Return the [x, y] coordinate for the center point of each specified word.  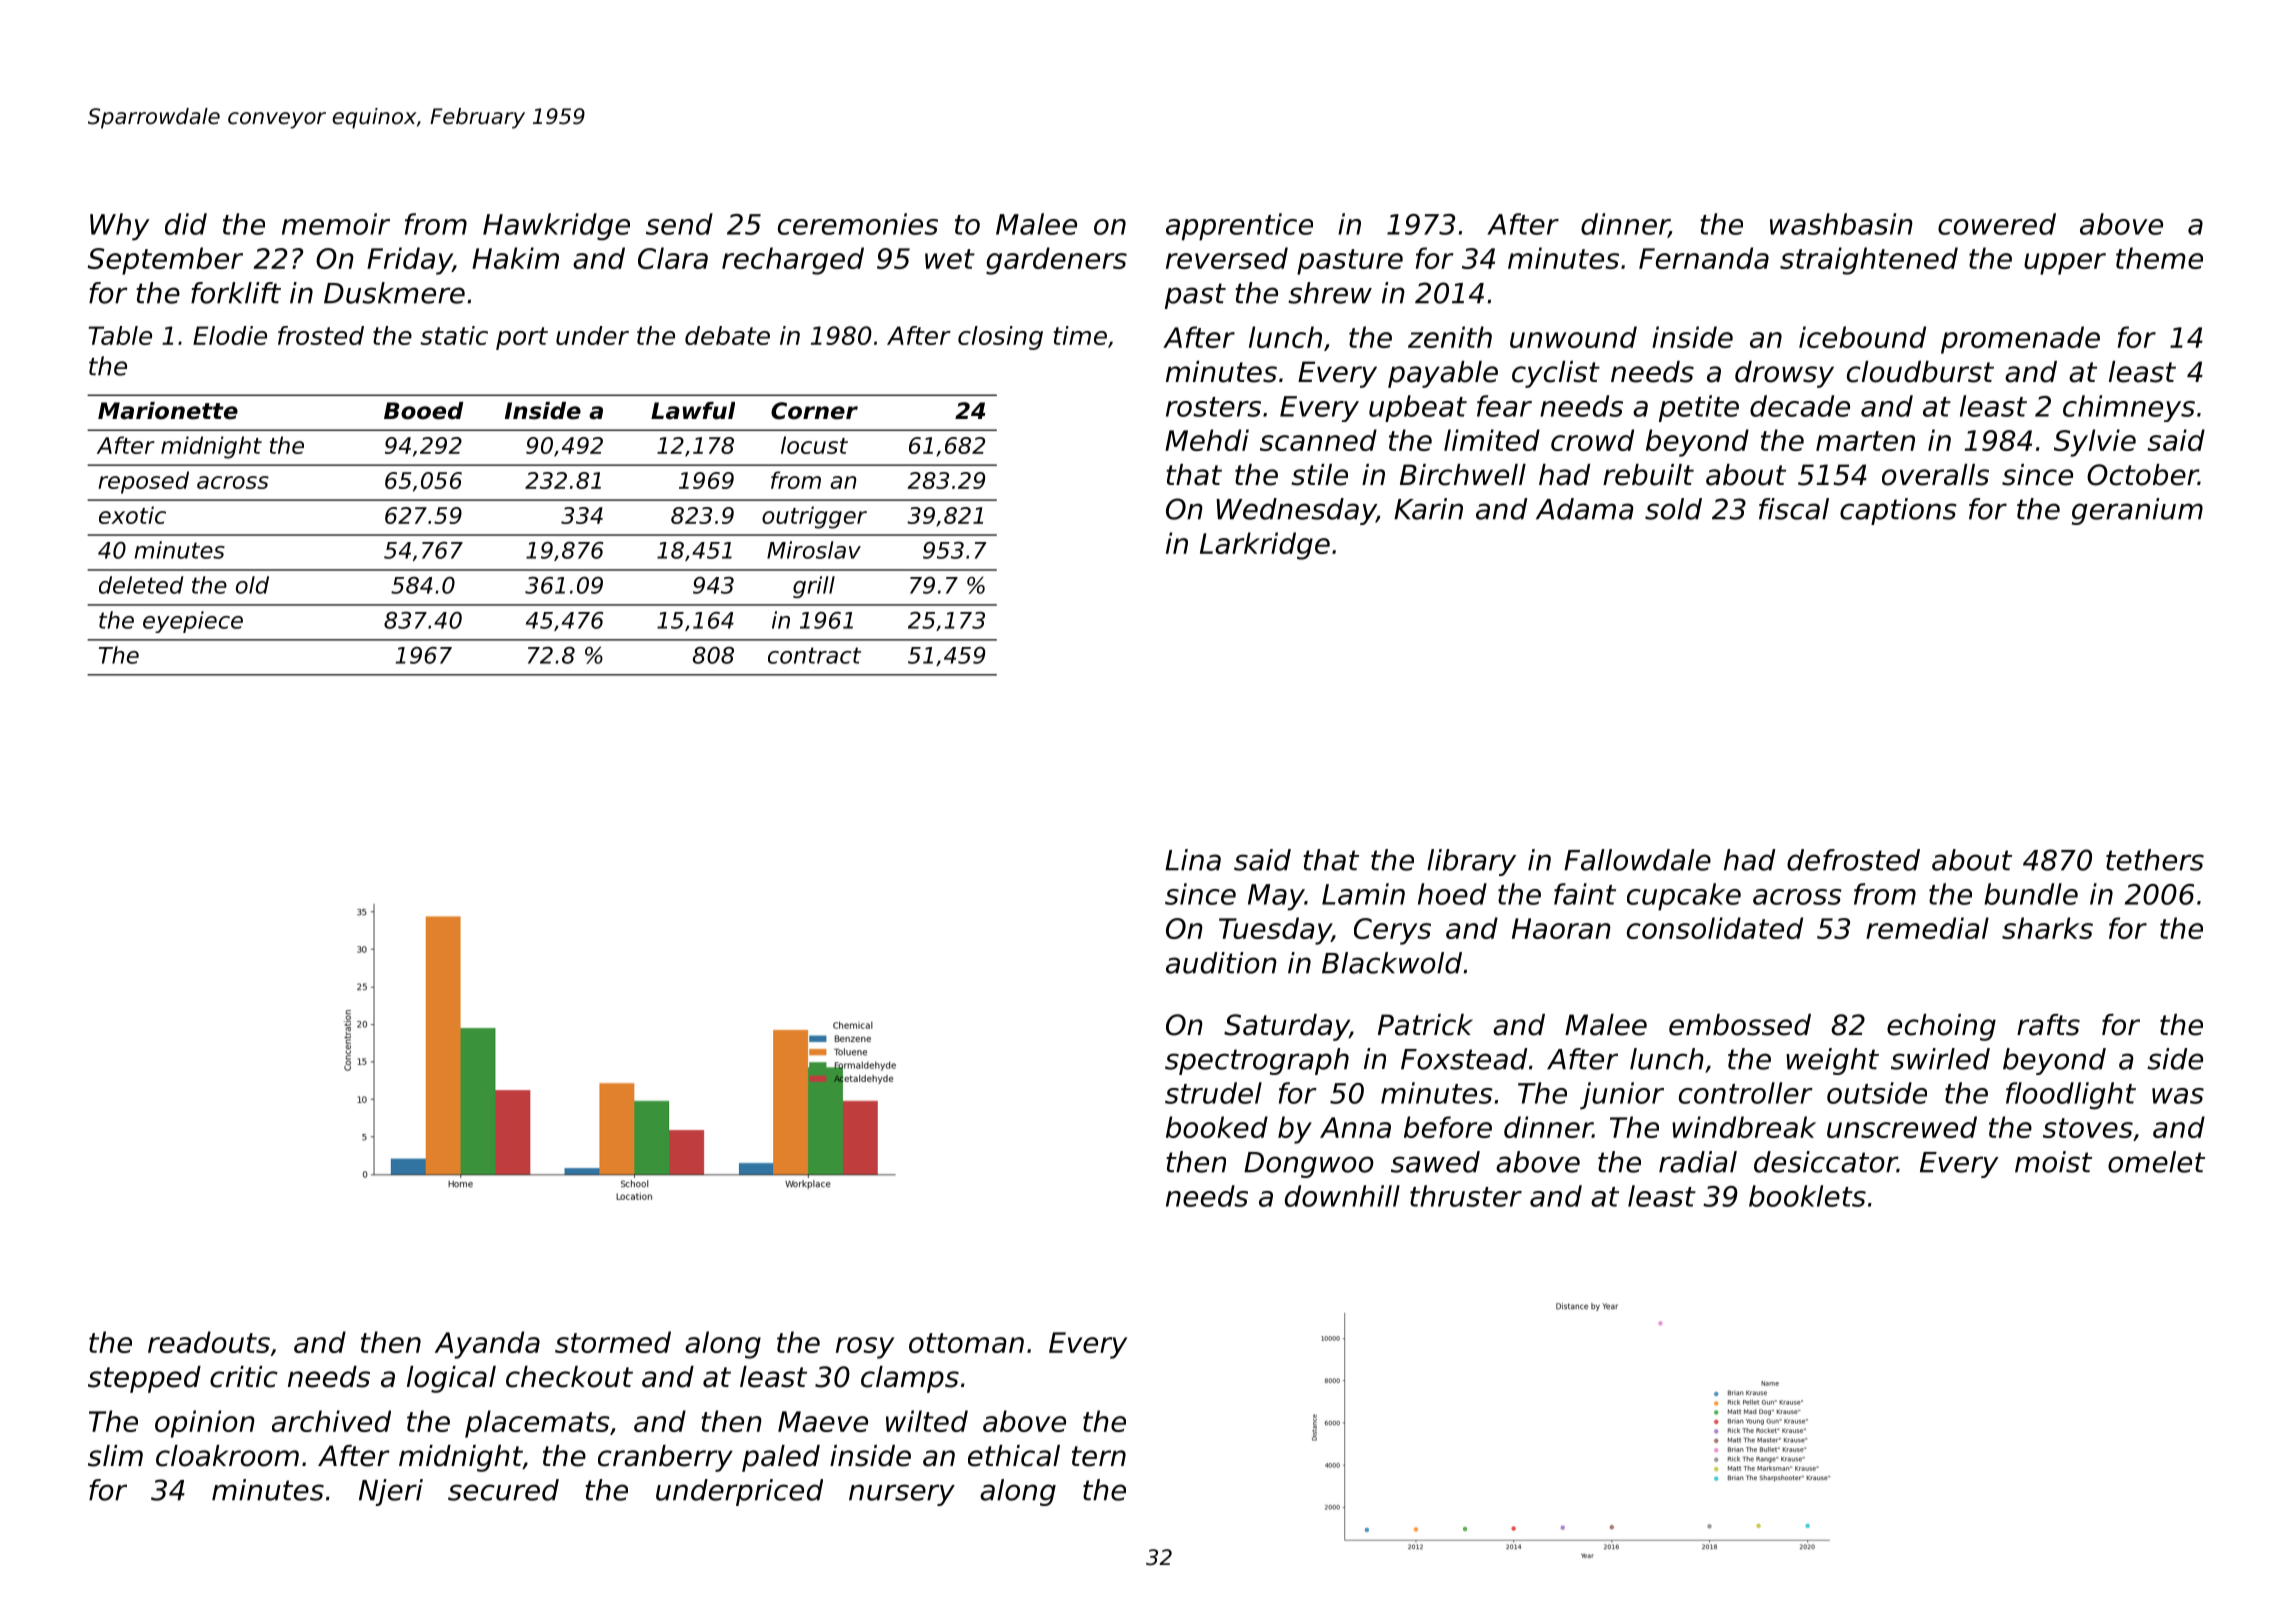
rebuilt [1648, 475]
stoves [2088, 1128]
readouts [209, 1342]
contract [814, 655]
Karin [1428, 509]
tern [1099, 1456]
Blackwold [1392, 963]
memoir [336, 224]
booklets [1807, 1196]
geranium [2137, 511]
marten [1865, 441]
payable [1443, 374]
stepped [144, 1379]
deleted [141, 585]
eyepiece [193, 622]
